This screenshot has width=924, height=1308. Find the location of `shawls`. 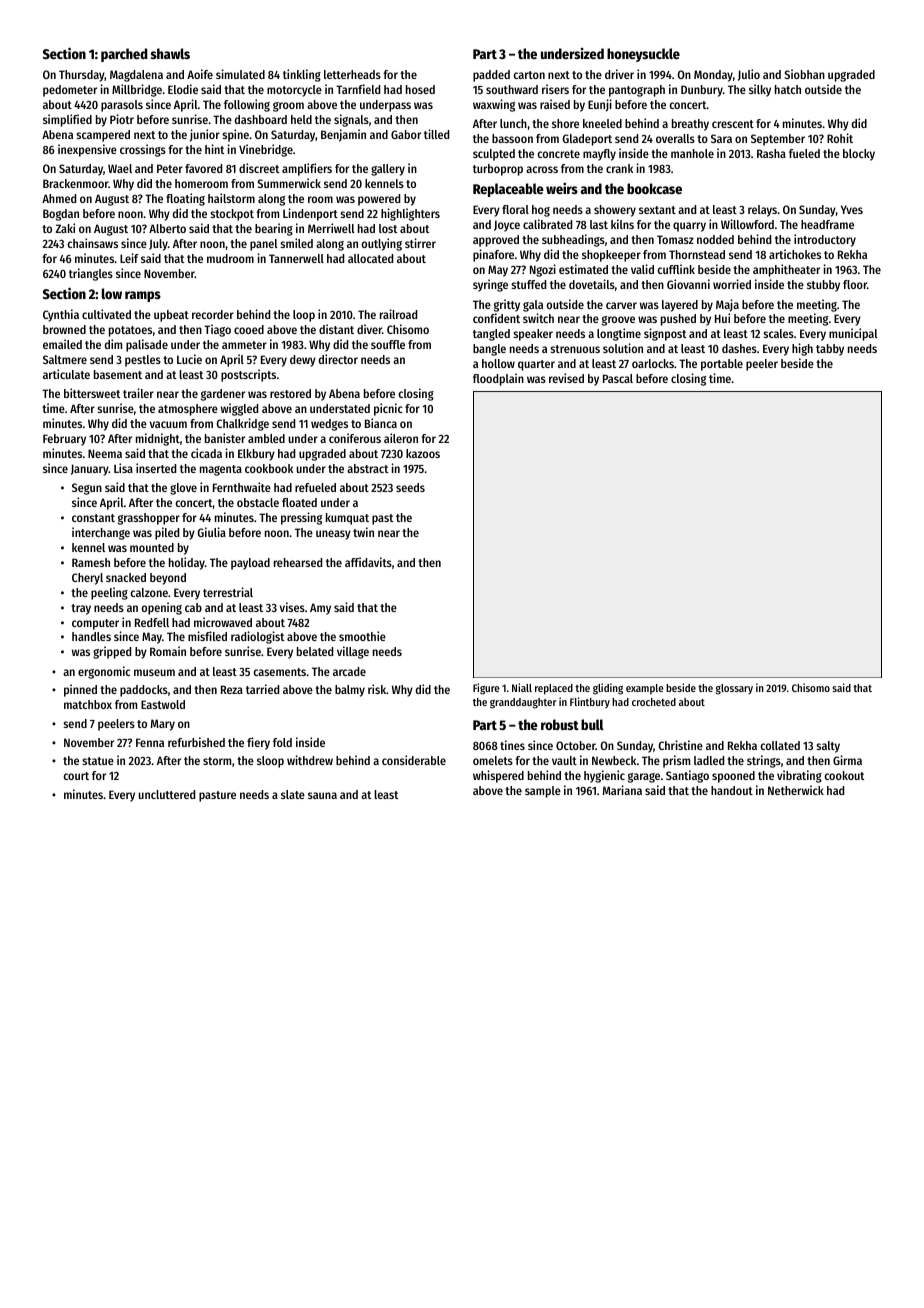

shawls is located at coordinates (170, 53).
